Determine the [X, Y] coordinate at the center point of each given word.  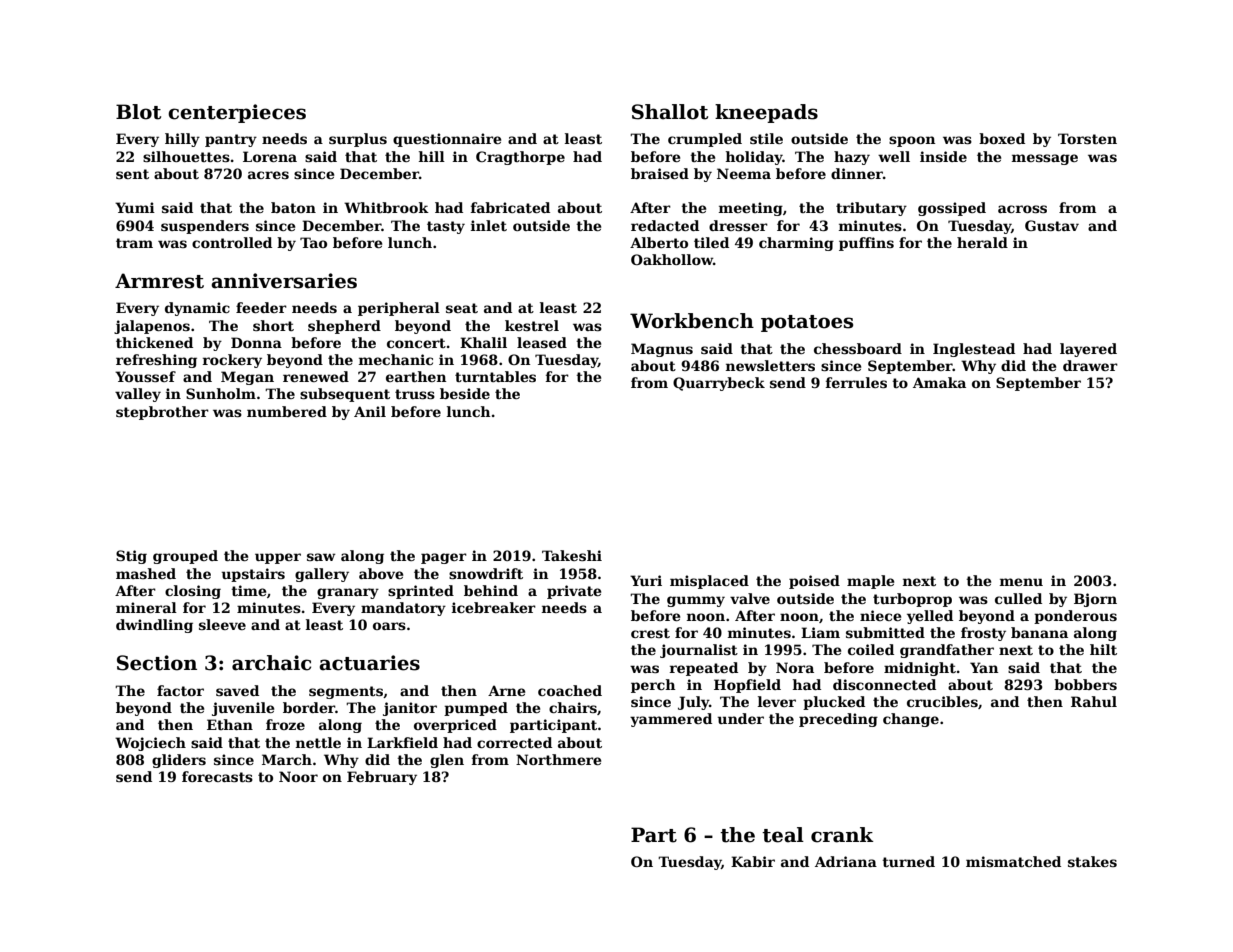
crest [650, 633]
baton [293, 207]
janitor [410, 709]
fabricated [510, 207]
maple [870, 582]
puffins [866, 244]
